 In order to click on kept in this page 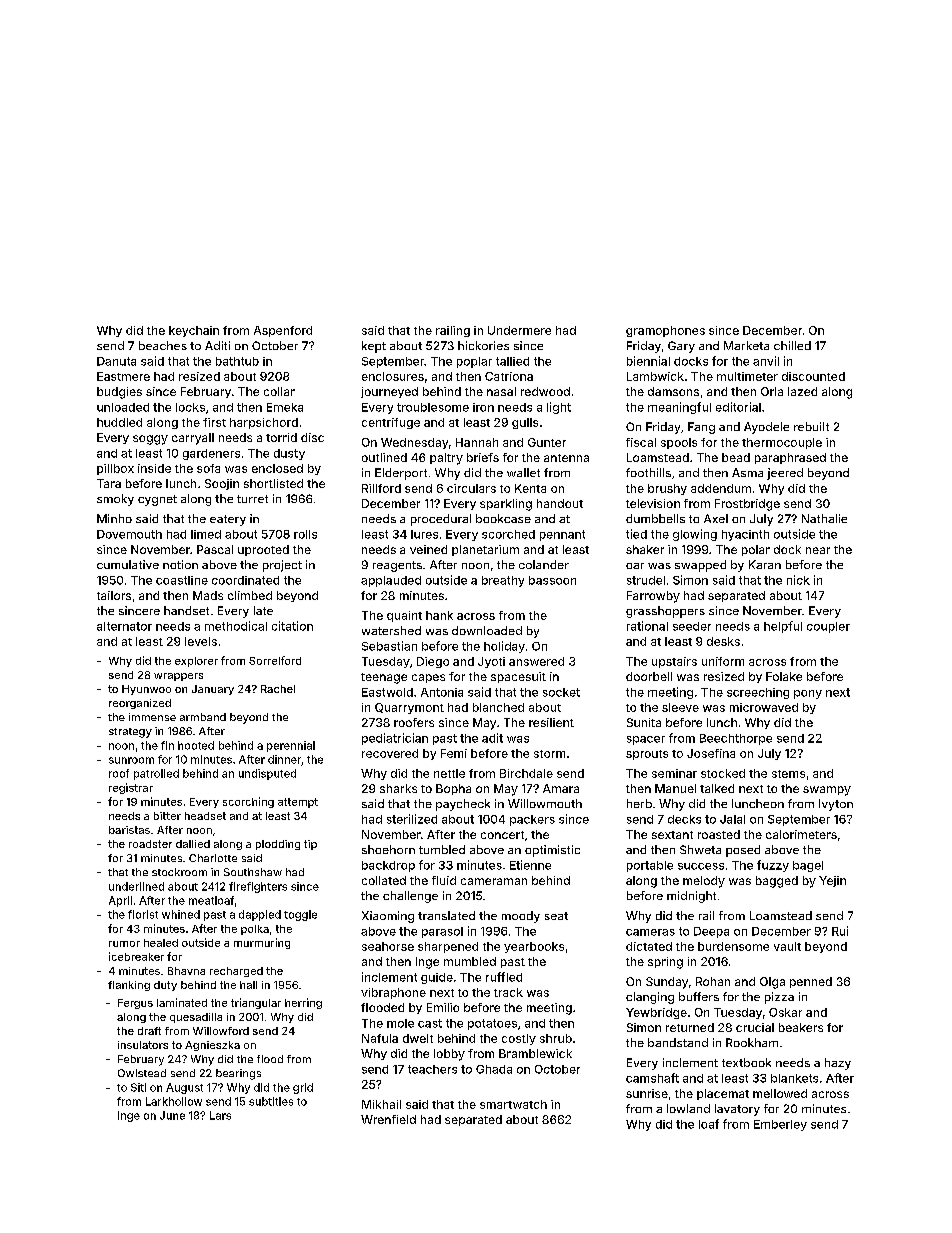, I will do `click(374, 347)`.
